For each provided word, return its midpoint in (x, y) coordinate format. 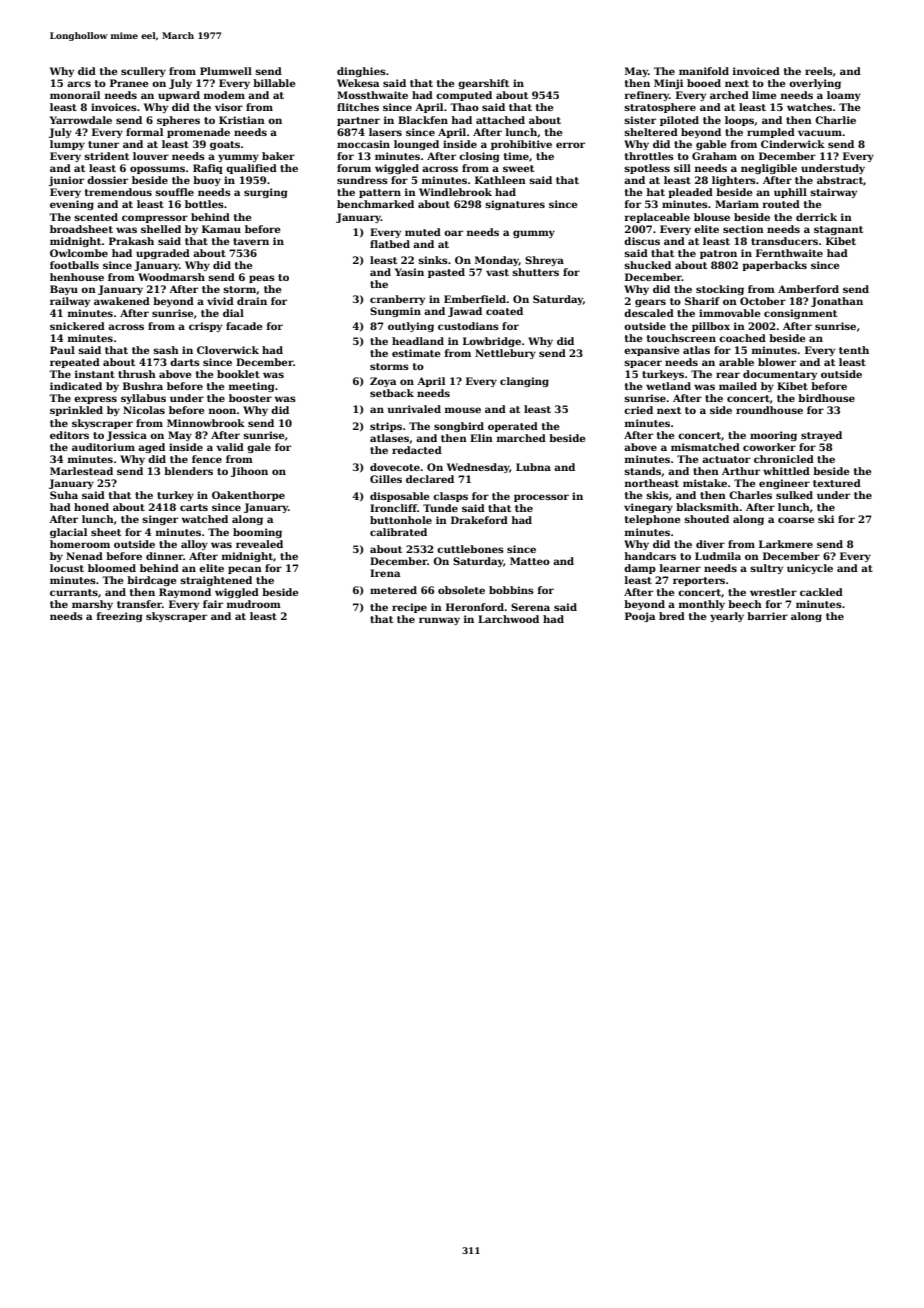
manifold (704, 71)
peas (262, 279)
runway (439, 621)
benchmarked (375, 204)
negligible (769, 169)
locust (67, 568)
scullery (143, 72)
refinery (647, 96)
